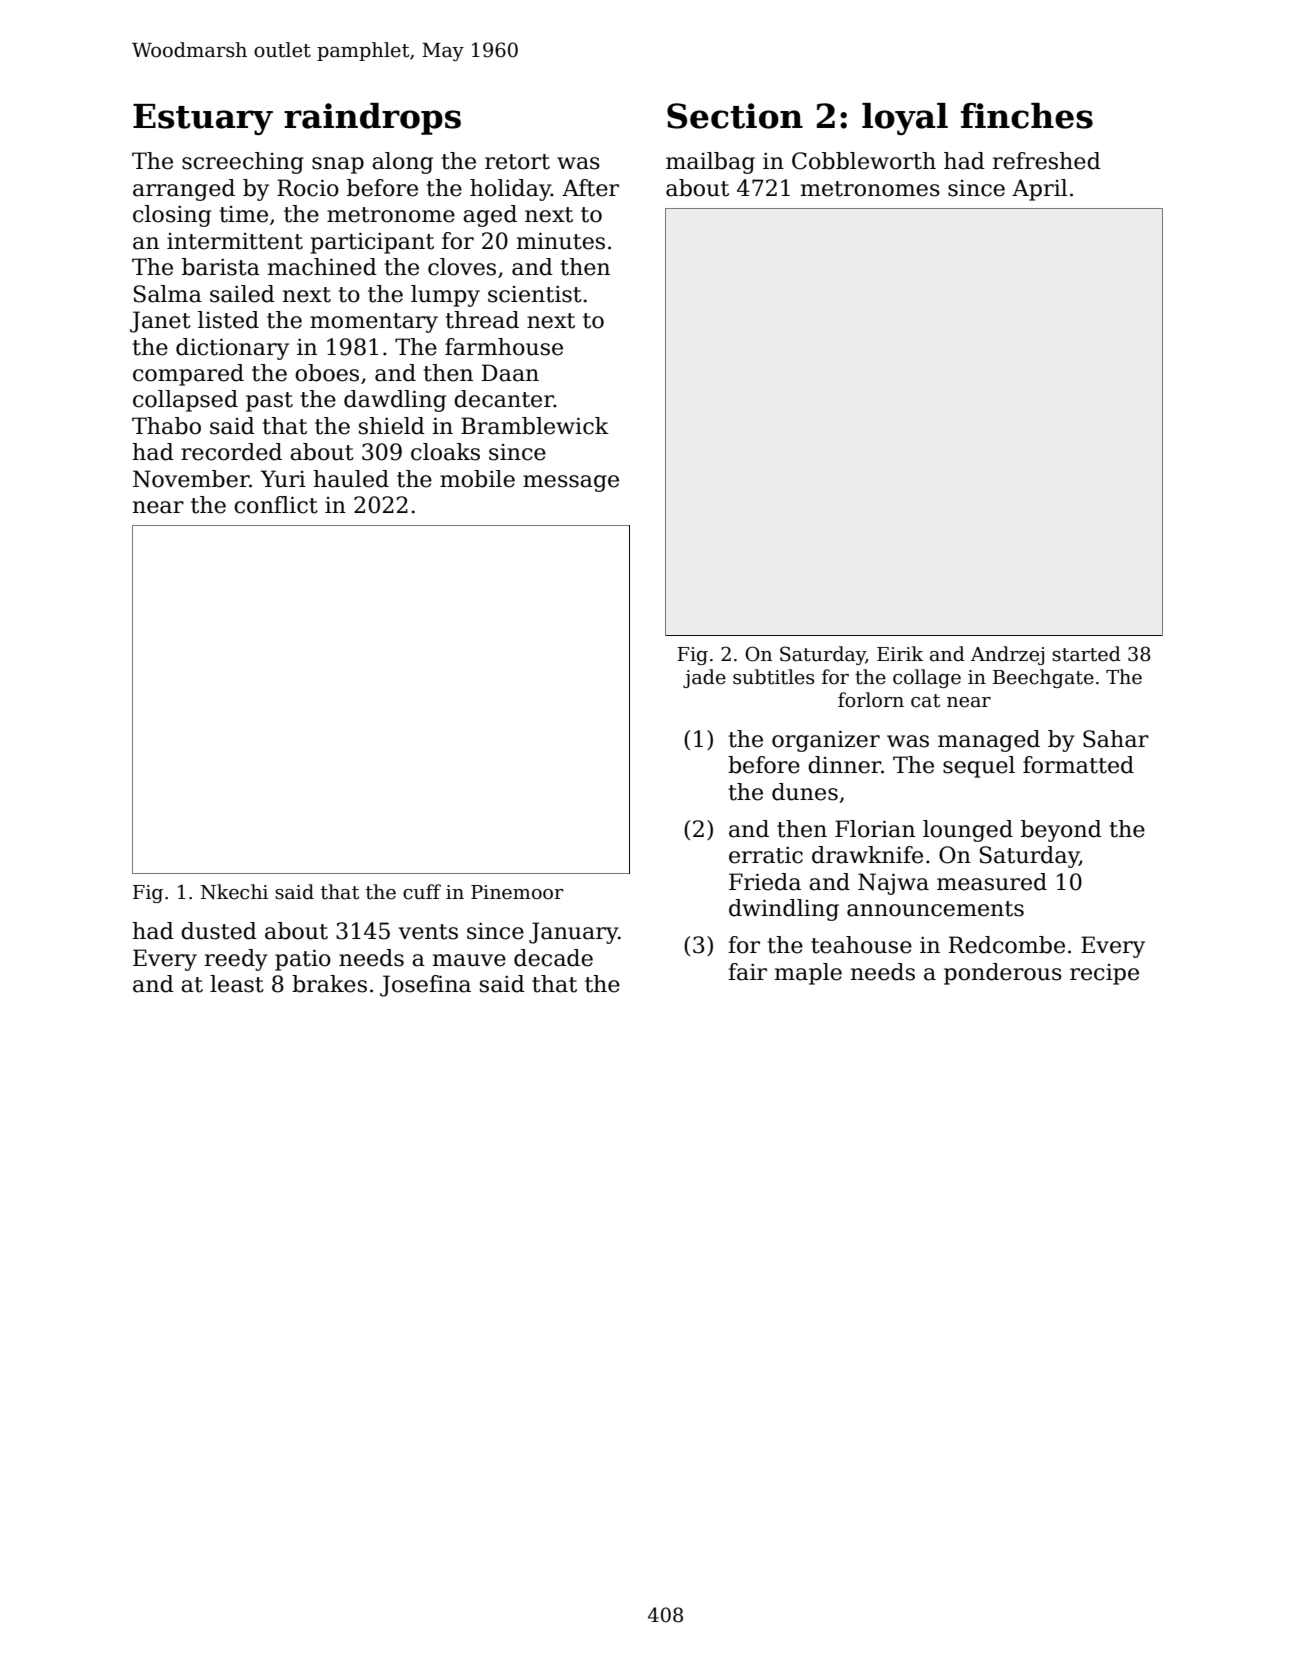 The image size is (1295, 1676). What do you see at coordinates (203, 119) in the screenshot?
I see `Estuary` at bounding box center [203, 119].
